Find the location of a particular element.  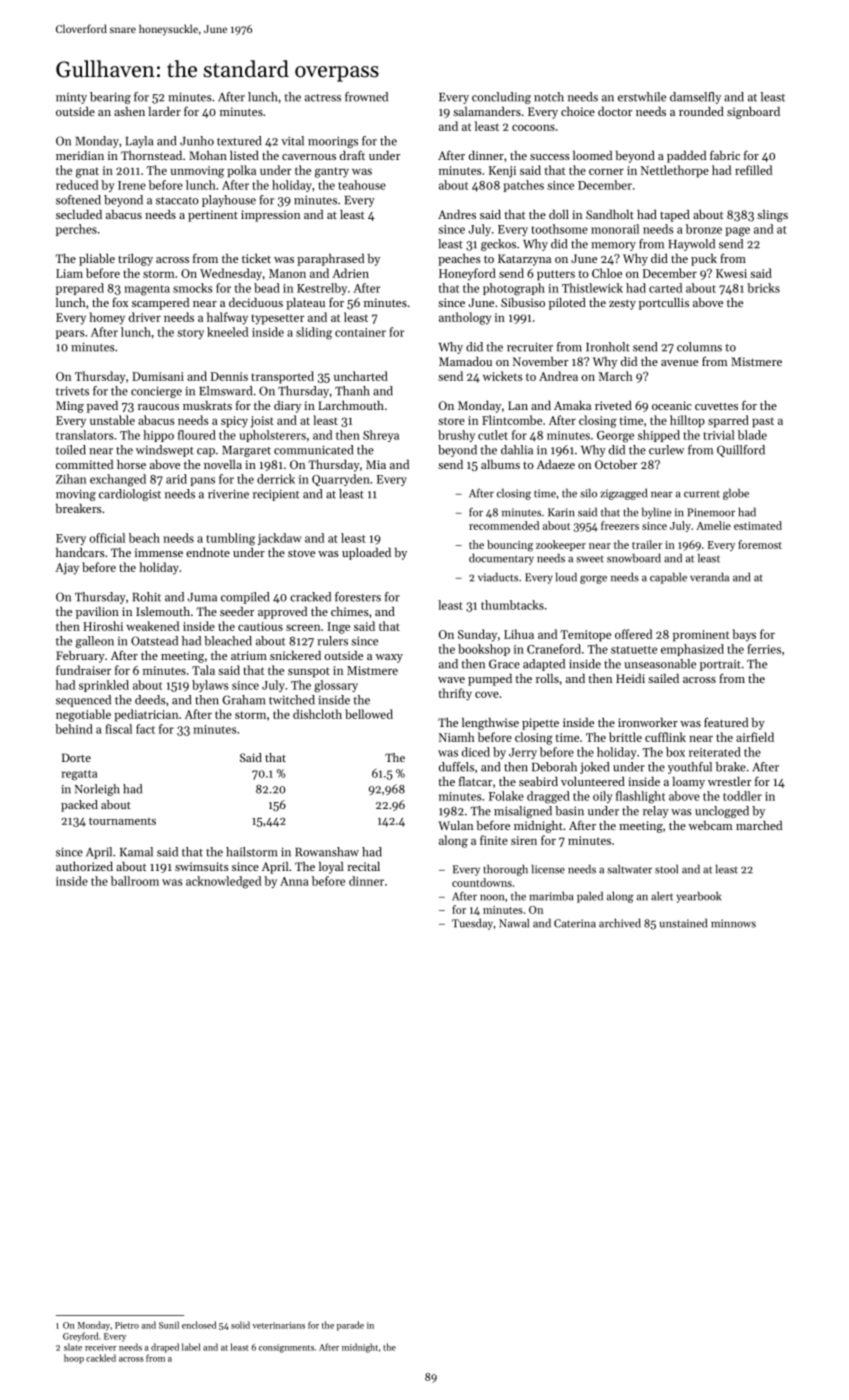

columns is located at coordinates (699, 347).
